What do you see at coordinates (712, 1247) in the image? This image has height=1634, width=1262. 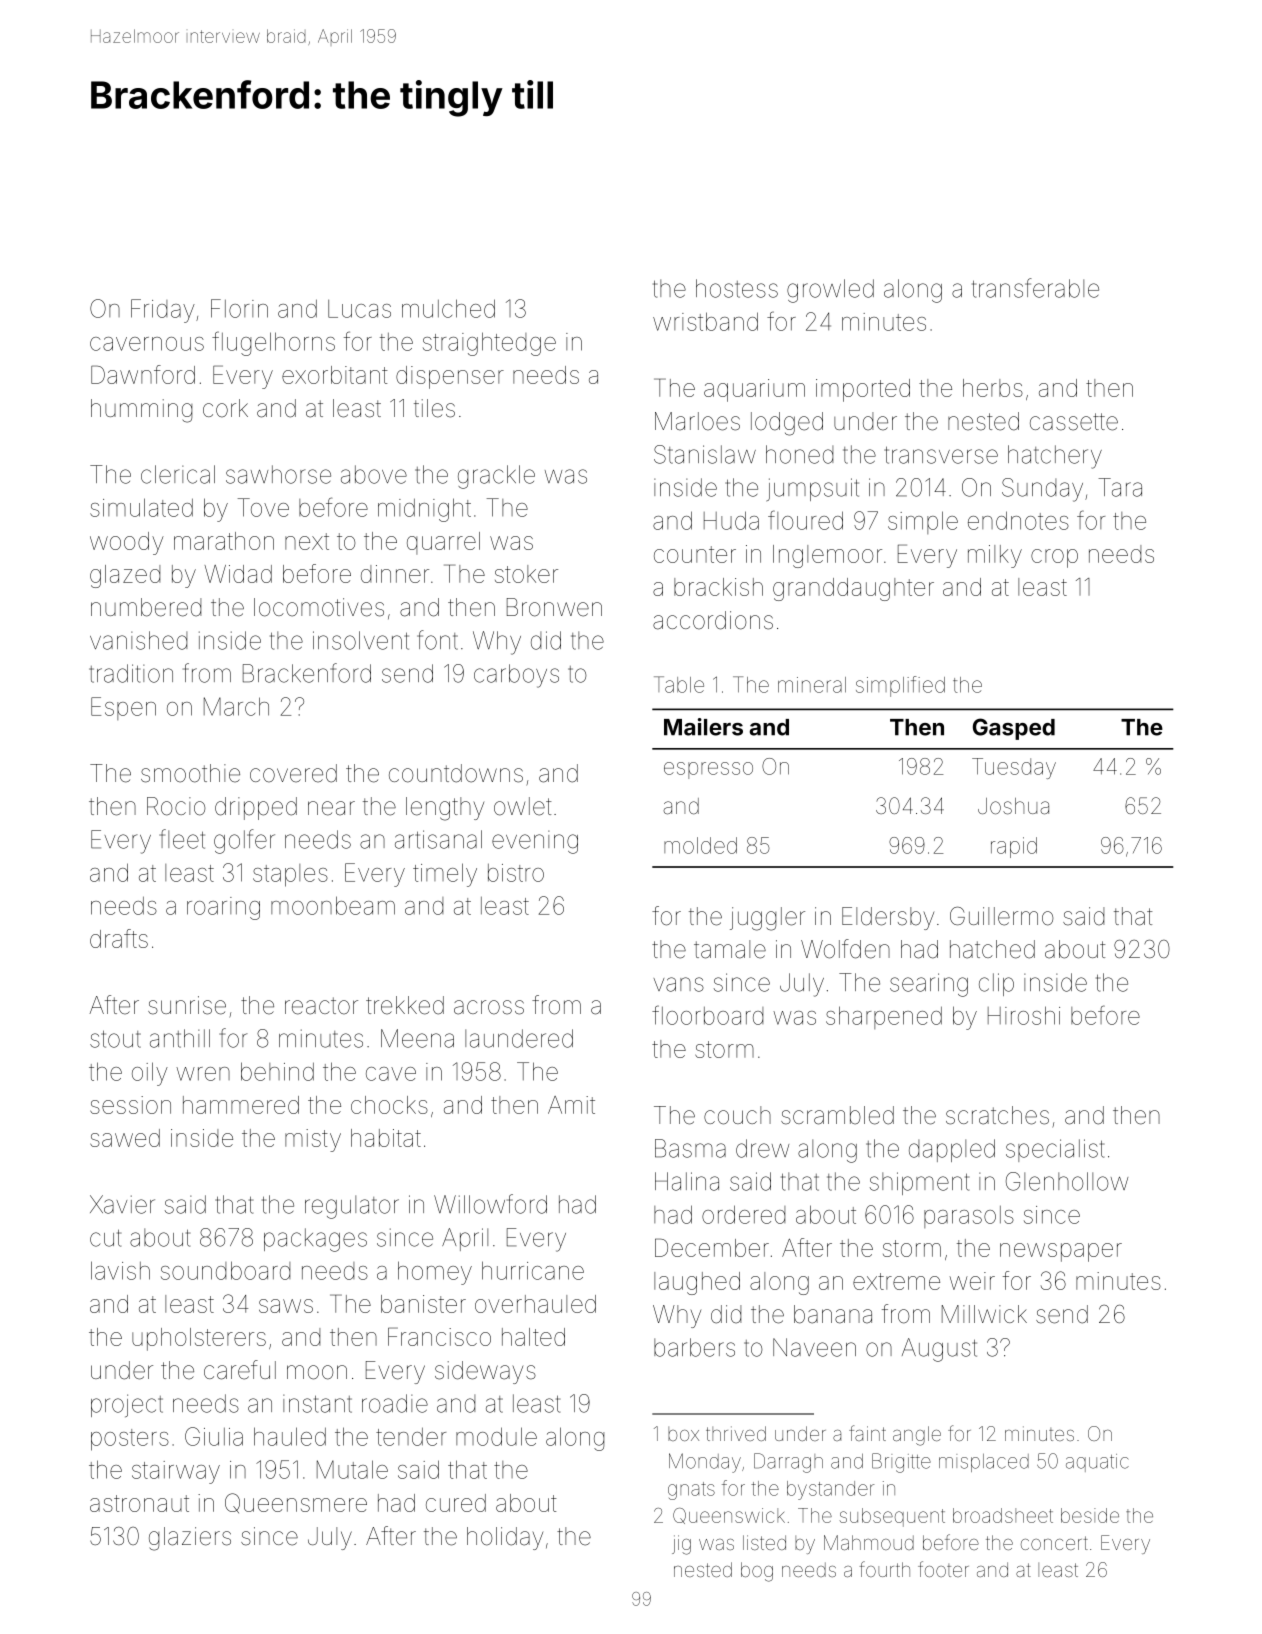 I see `December` at bounding box center [712, 1247].
